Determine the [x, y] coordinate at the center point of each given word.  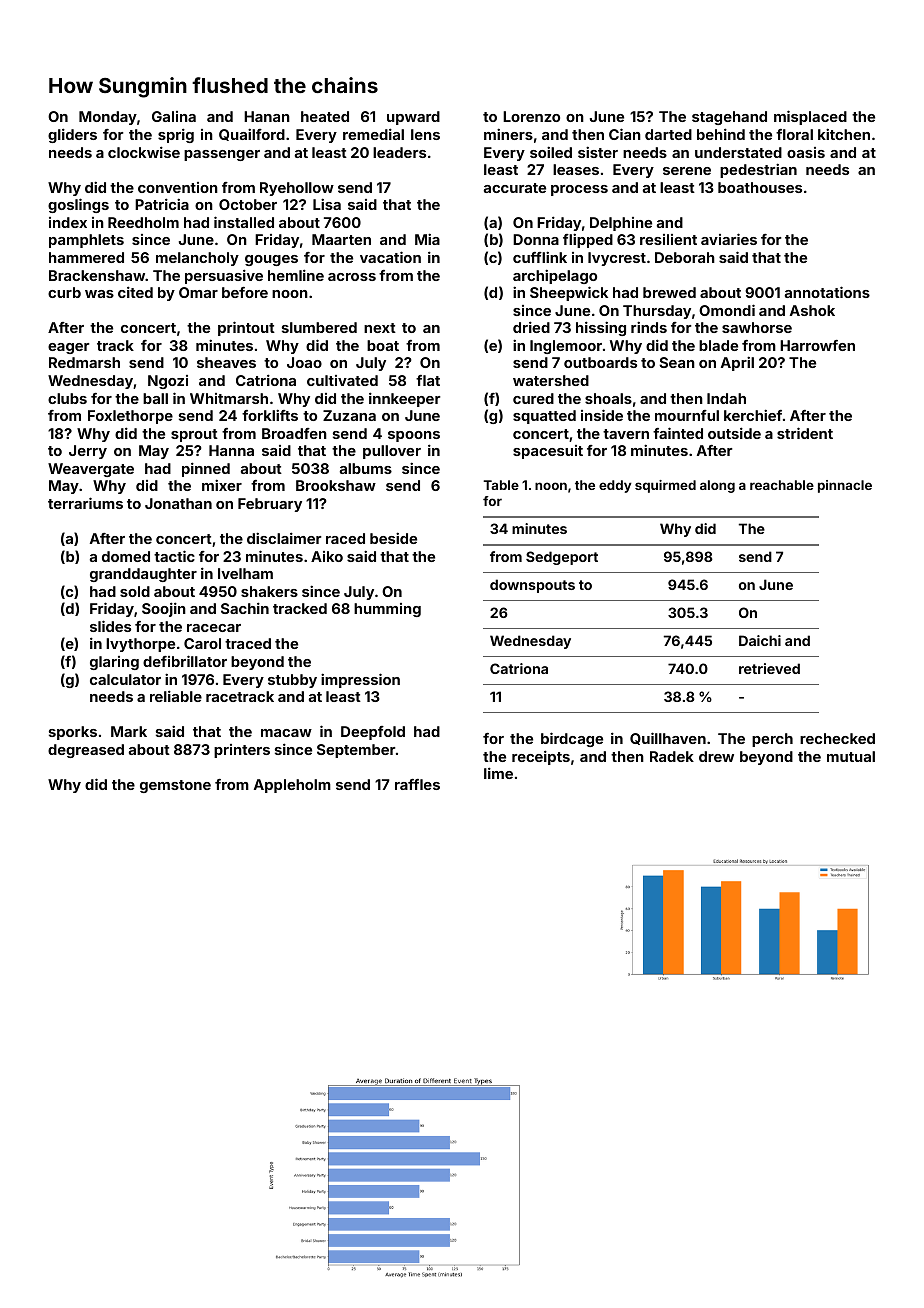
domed [126, 556]
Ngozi [168, 382]
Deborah [685, 257]
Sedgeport [562, 558]
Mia [427, 239]
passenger [222, 155]
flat [428, 380]
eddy [615, 486]
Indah [726, 398]
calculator [125, 679]
